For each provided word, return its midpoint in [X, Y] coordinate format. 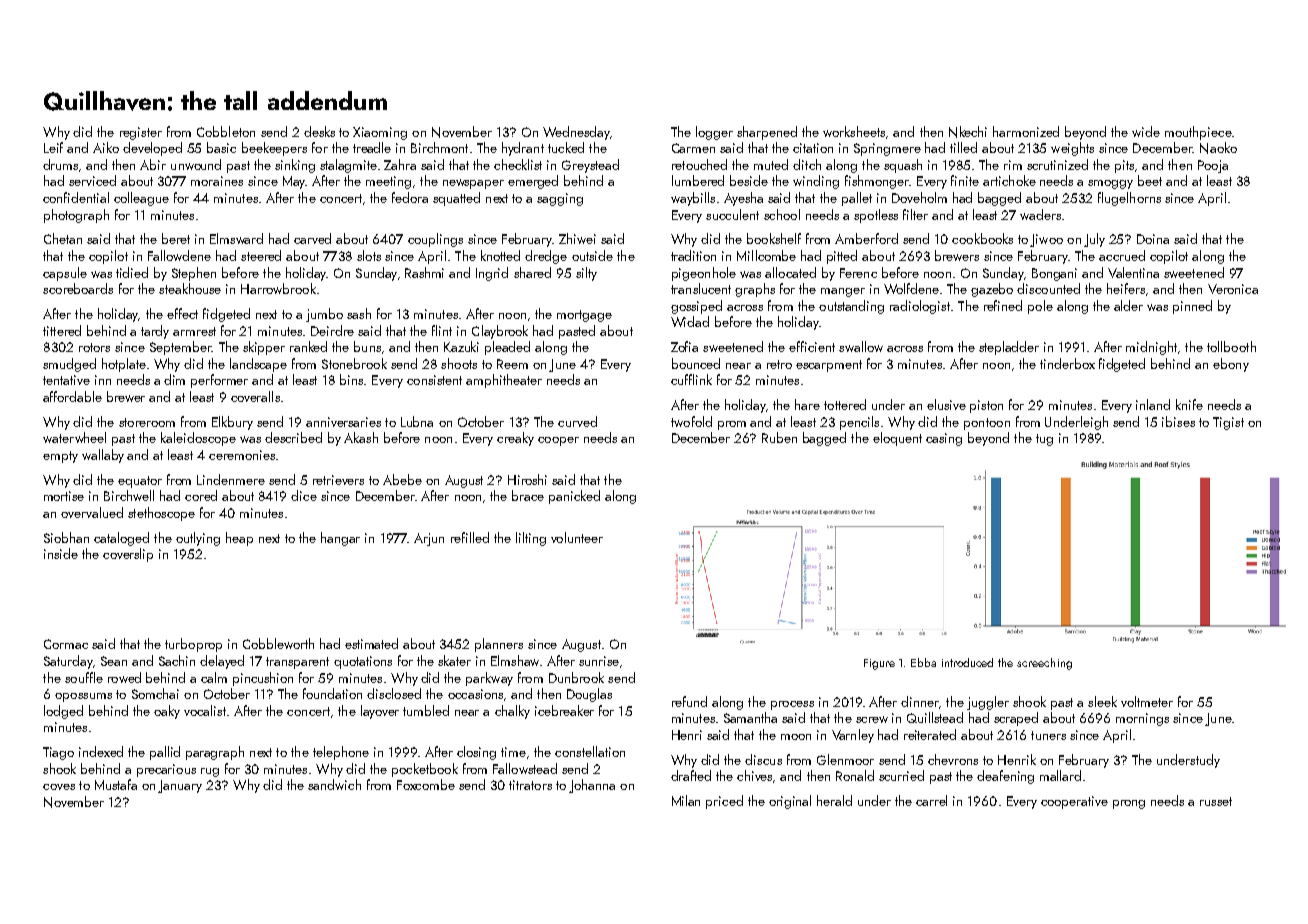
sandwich [334, 784]
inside [61, 553]
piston [986, 406]
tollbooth [1231, 346]
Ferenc [858, 273]
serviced [92, 180]
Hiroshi [527, 479]
